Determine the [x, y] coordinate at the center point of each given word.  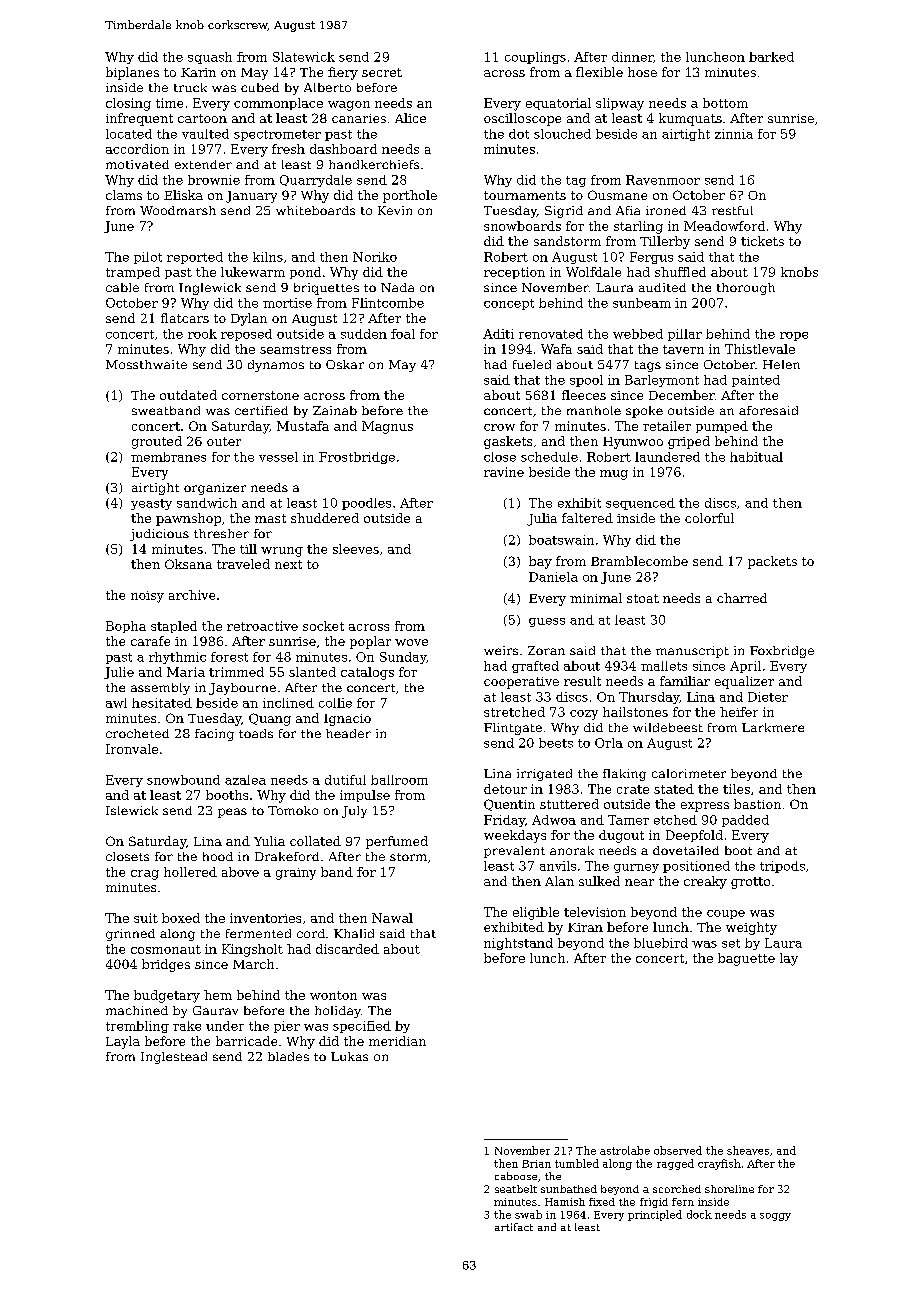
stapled [174, 627]
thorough [746, 289]
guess [547, 622]
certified [261, 410]
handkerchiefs [374, 164]
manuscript [692, 652]
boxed [181, 918]
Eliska [183, 195]
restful [732, 210]
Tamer [628, 820]
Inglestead [174, 1058]
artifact [514, 1227]
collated [315, 841]
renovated [551, 334]
